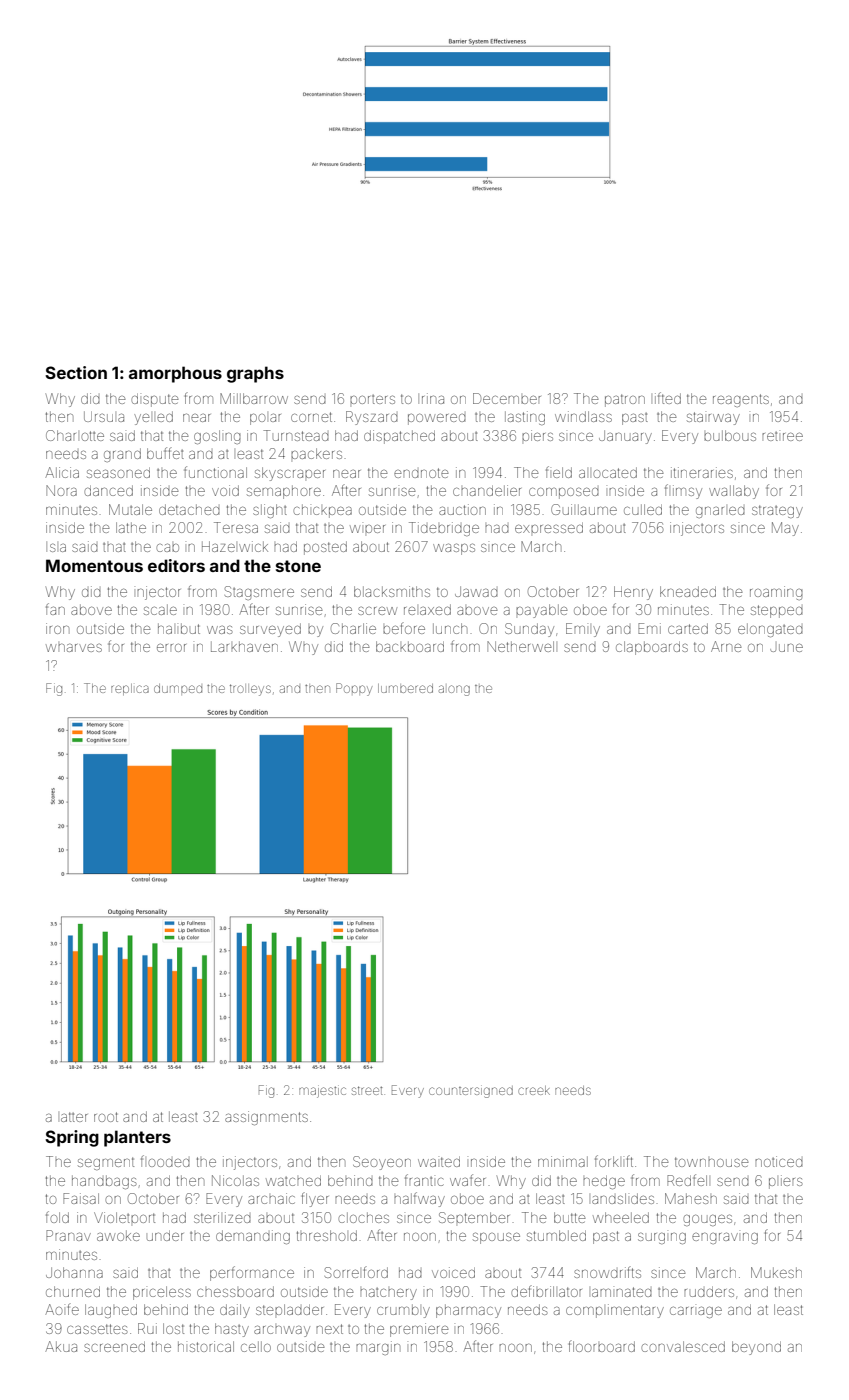 Image resolution: width=849 pixels, height=1400 pixels. I want to click on majestic, so click(322, 1092).
